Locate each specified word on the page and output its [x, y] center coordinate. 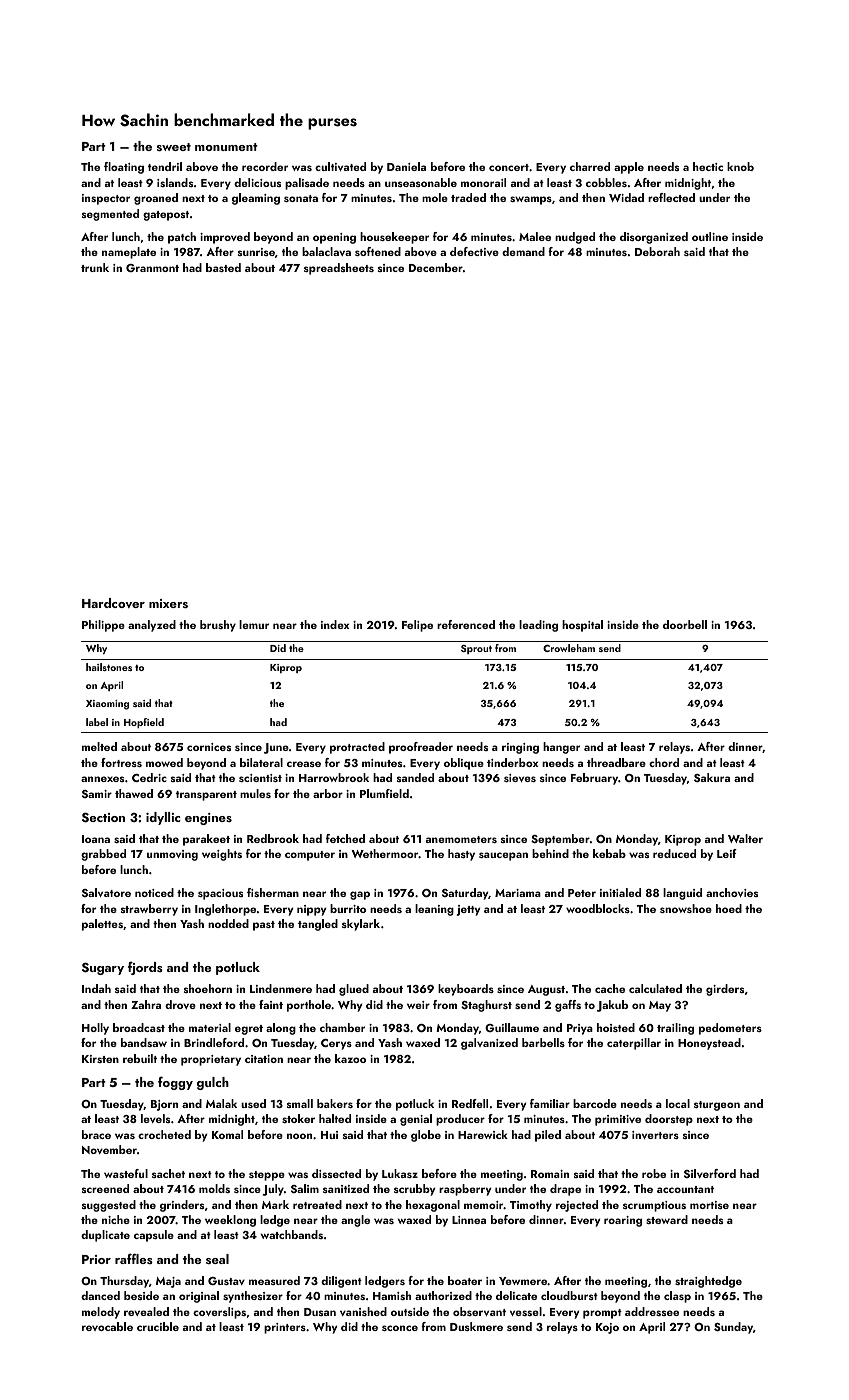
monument [226, 147]
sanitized [346, 1188]
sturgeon [717, 1106]
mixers [168, 603]
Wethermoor [385, 853]
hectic [708, 166]
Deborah [657, 251]
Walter [745, 838]
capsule [154, 1236]
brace [96, 1134]
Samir [97, 794]
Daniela [406, 166]
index [335, 624]
